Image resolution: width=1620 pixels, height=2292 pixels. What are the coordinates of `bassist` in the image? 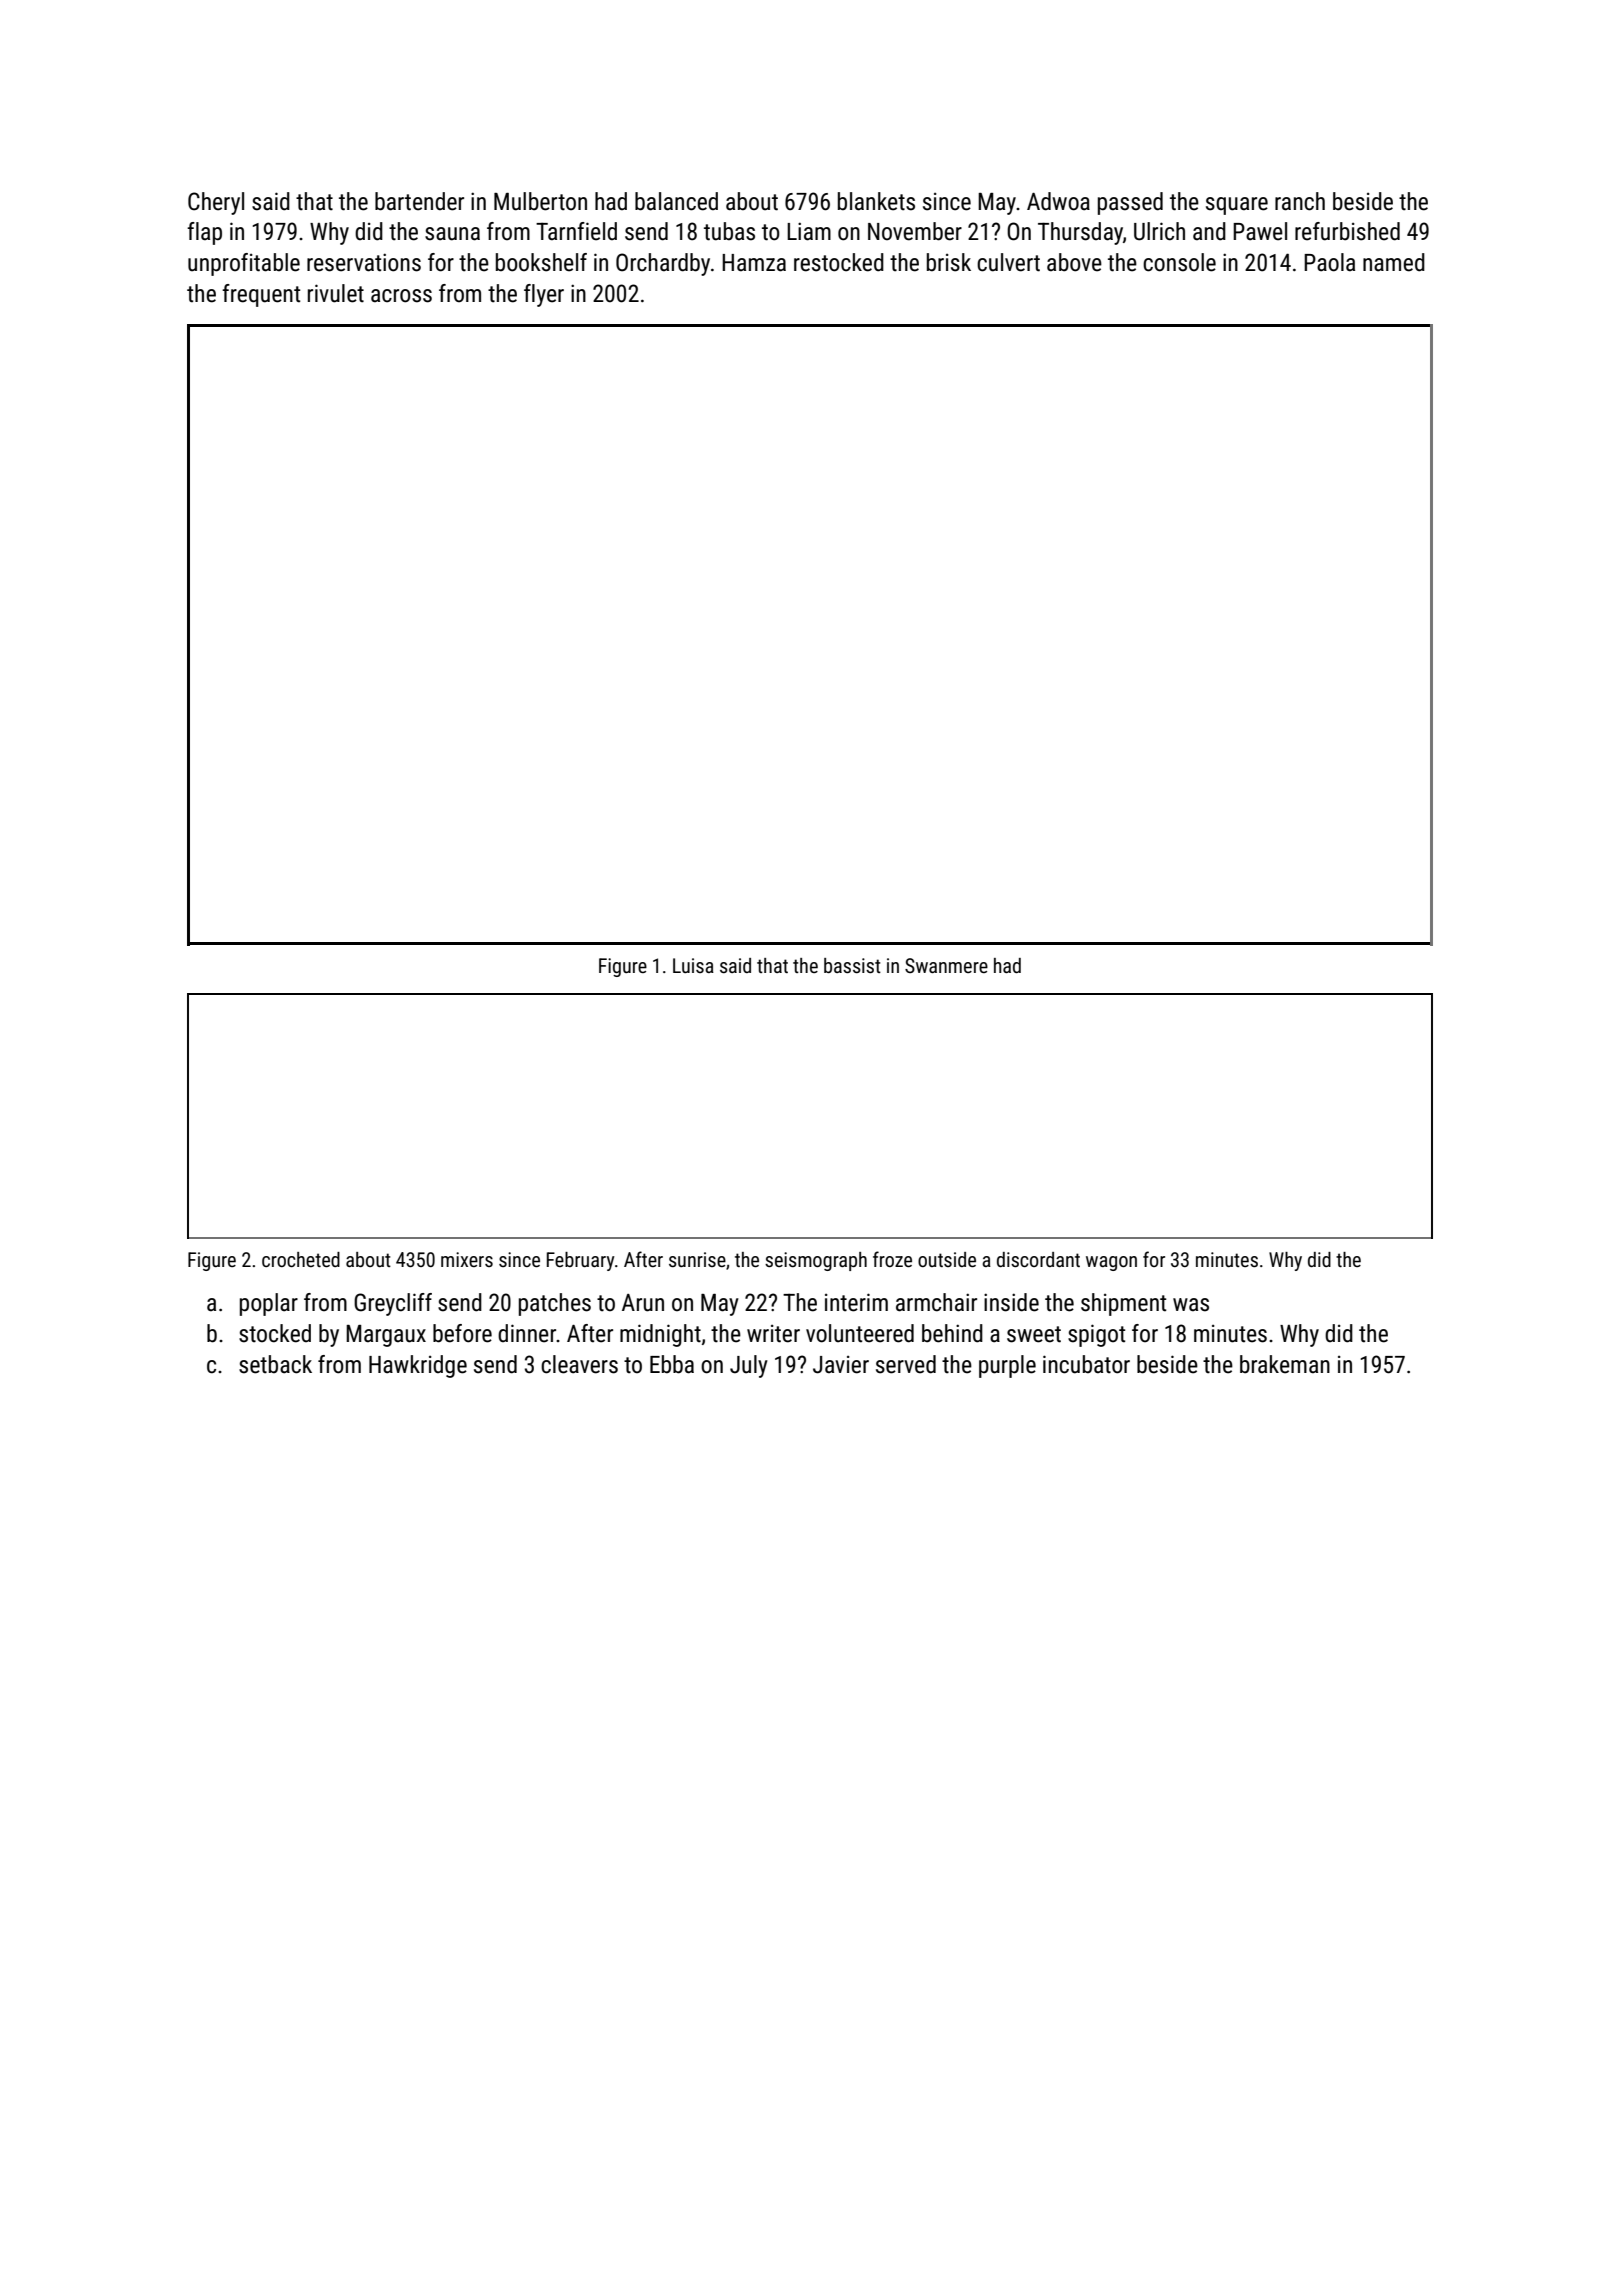 It's located at (852, 965).
